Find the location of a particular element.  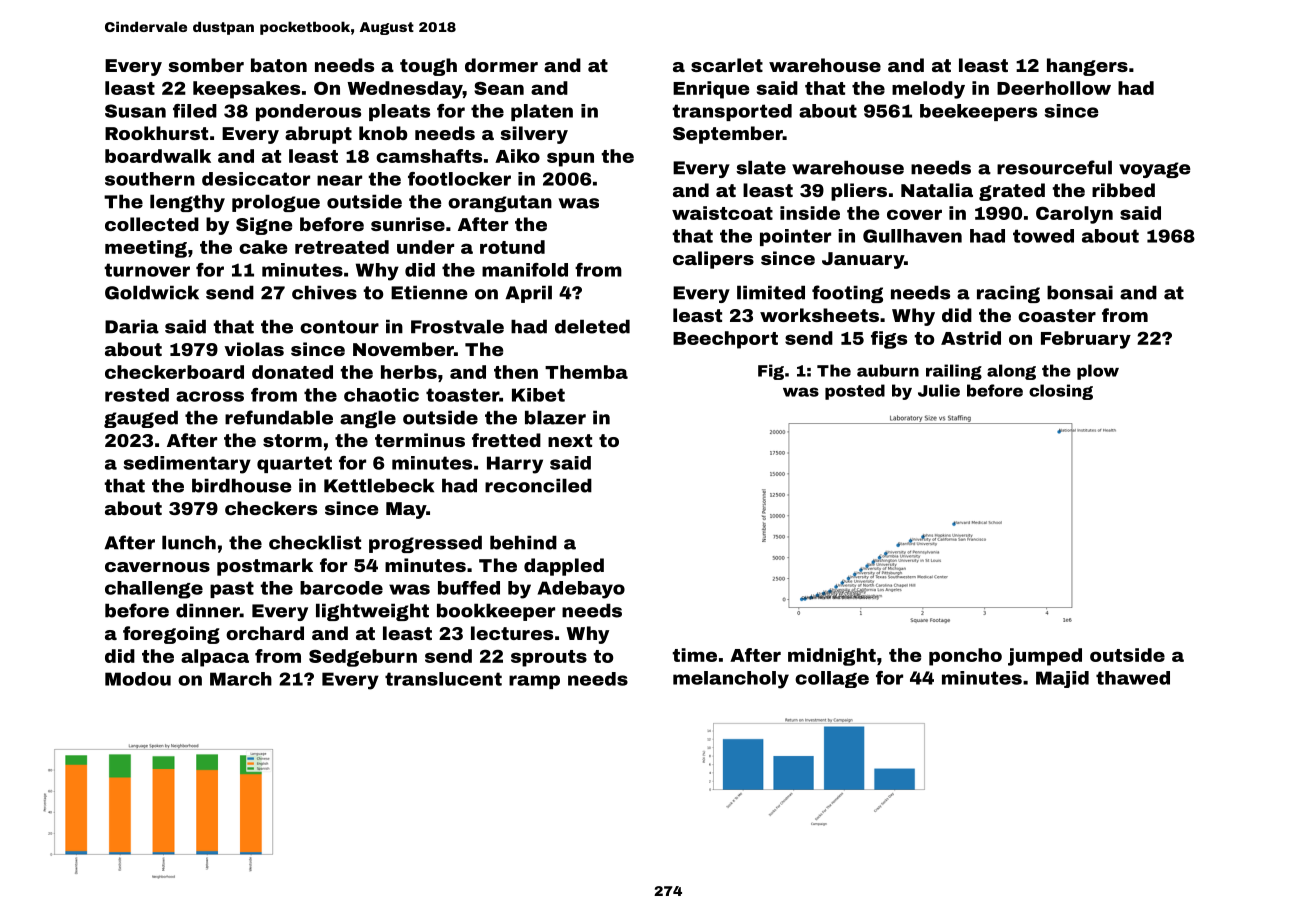

sedimentary is located at coordinates (187, 465).
